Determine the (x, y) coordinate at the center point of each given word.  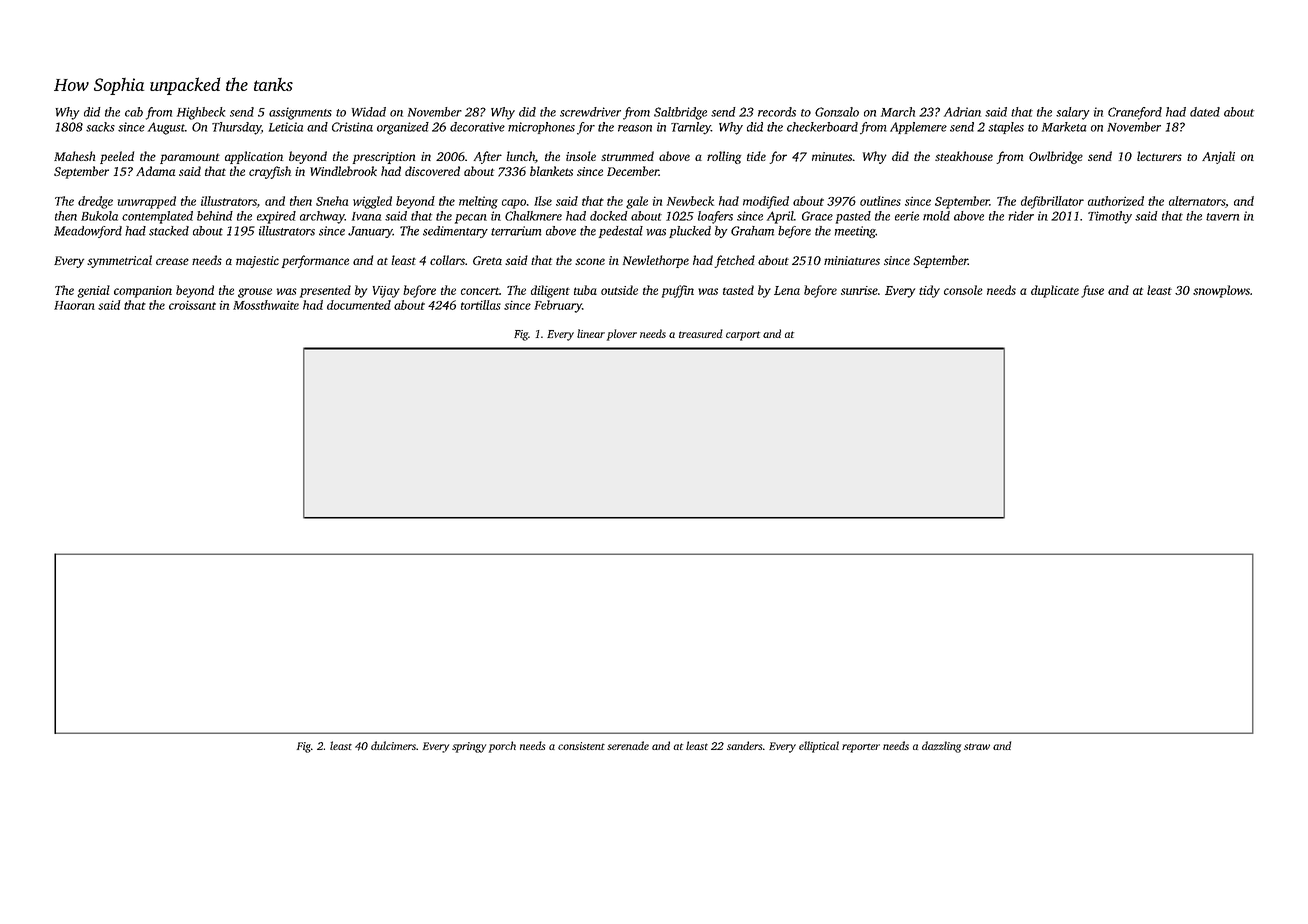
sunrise (859, 290)
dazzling (941, 747)
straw (977, 746)
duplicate (1055, 291)
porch (502, 747)
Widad (369, 112)
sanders (744, 745)
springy (469, 747)
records (777, 112)
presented (325, 291)
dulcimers (393, 745)
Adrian (962, 112)
